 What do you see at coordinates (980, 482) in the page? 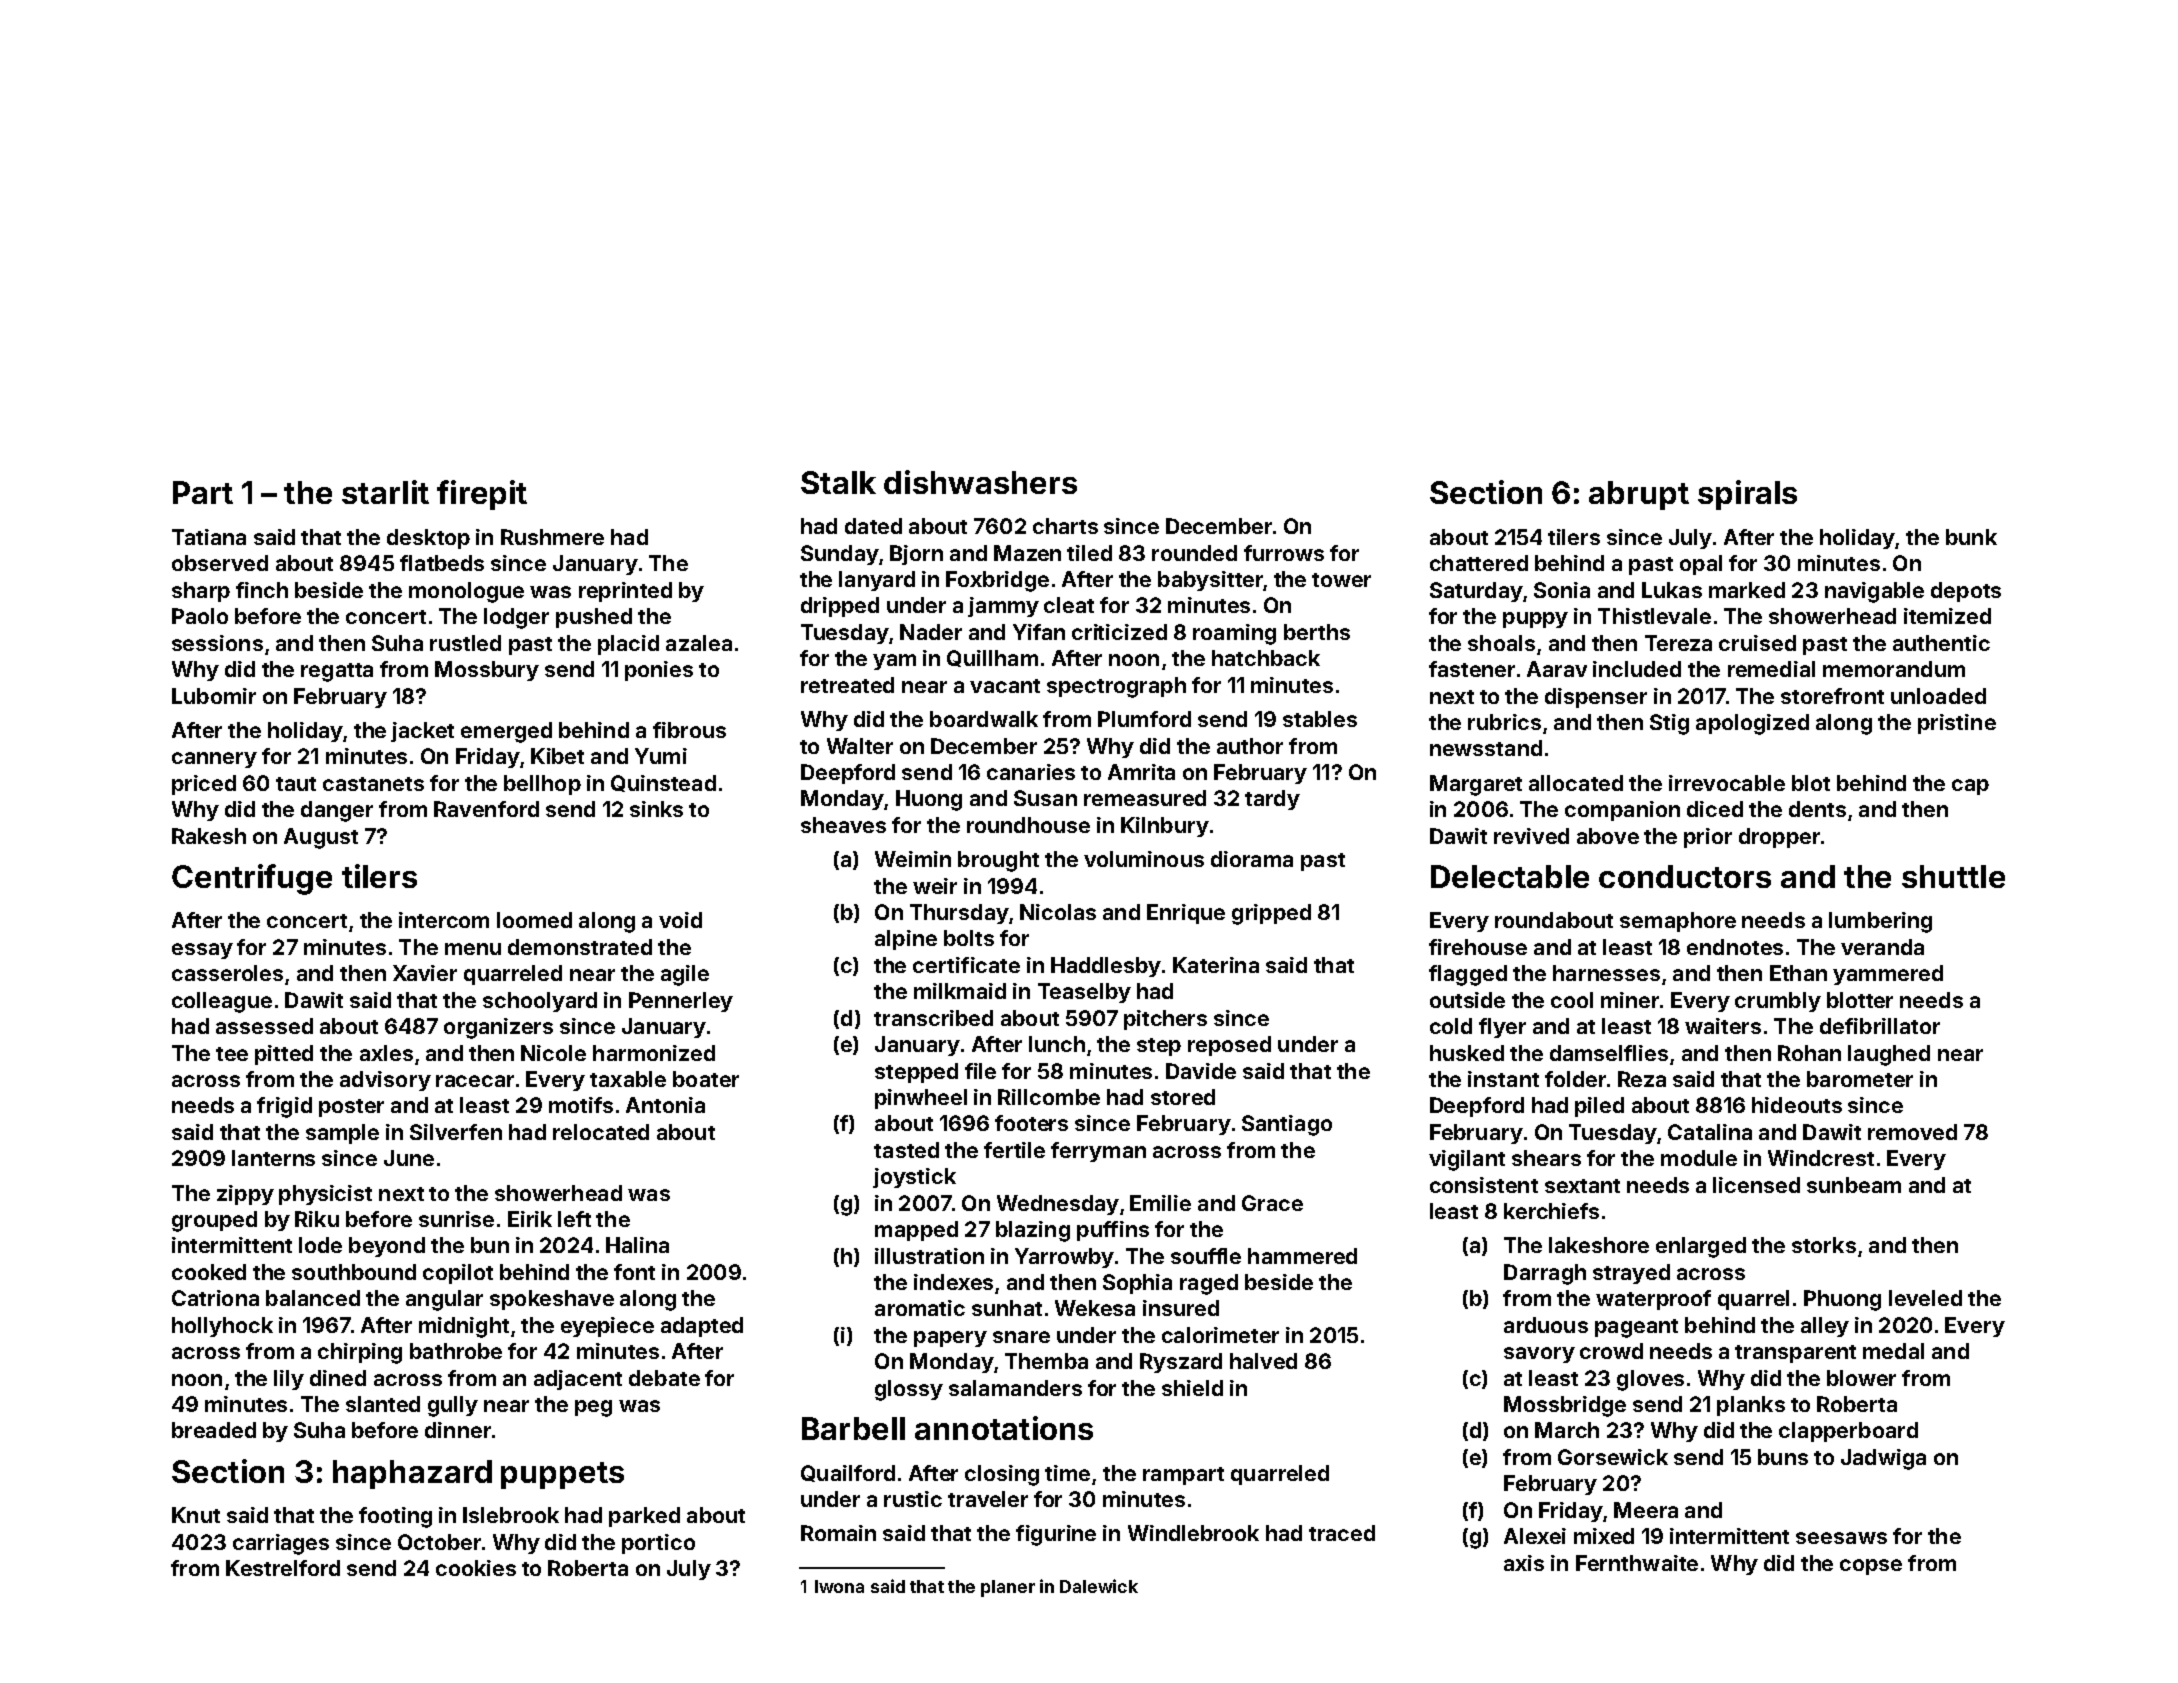
I see `dishwashers` at bounding box center [980, 482].
